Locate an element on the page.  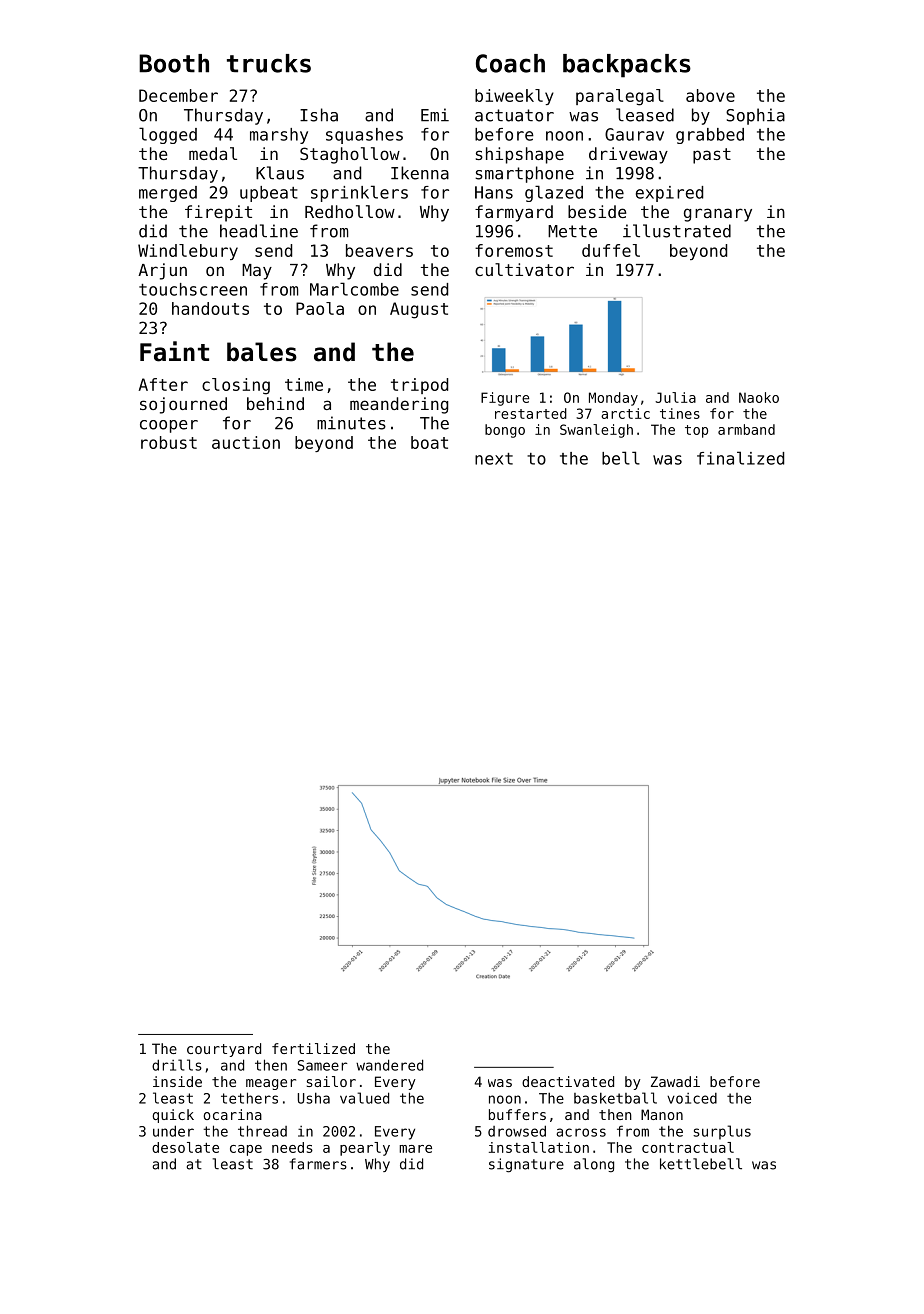
Booth is located at coordinates (174, 63).
